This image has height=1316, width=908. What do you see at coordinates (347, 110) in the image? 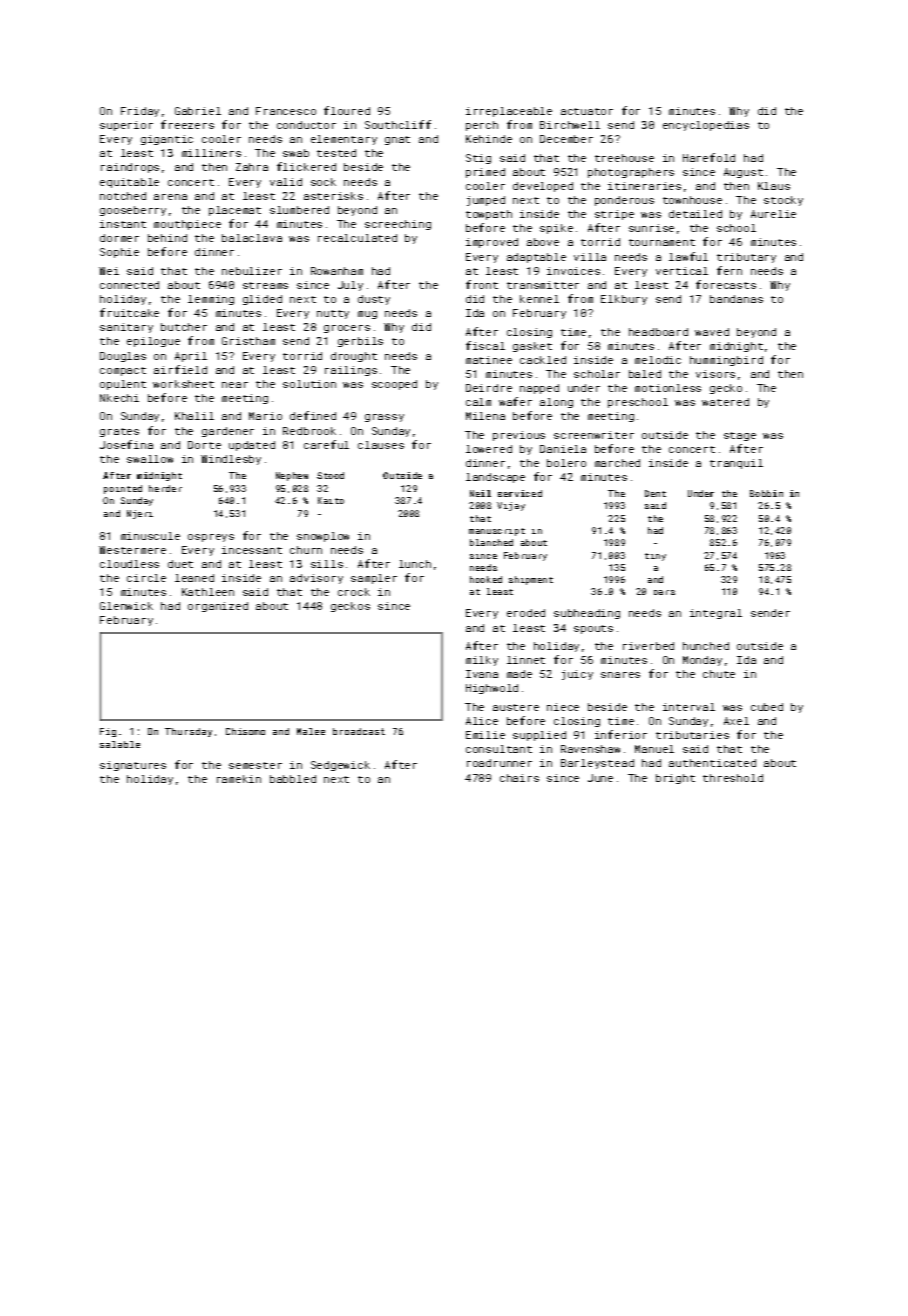
I see `floured` at bounding box center [347, 110].
